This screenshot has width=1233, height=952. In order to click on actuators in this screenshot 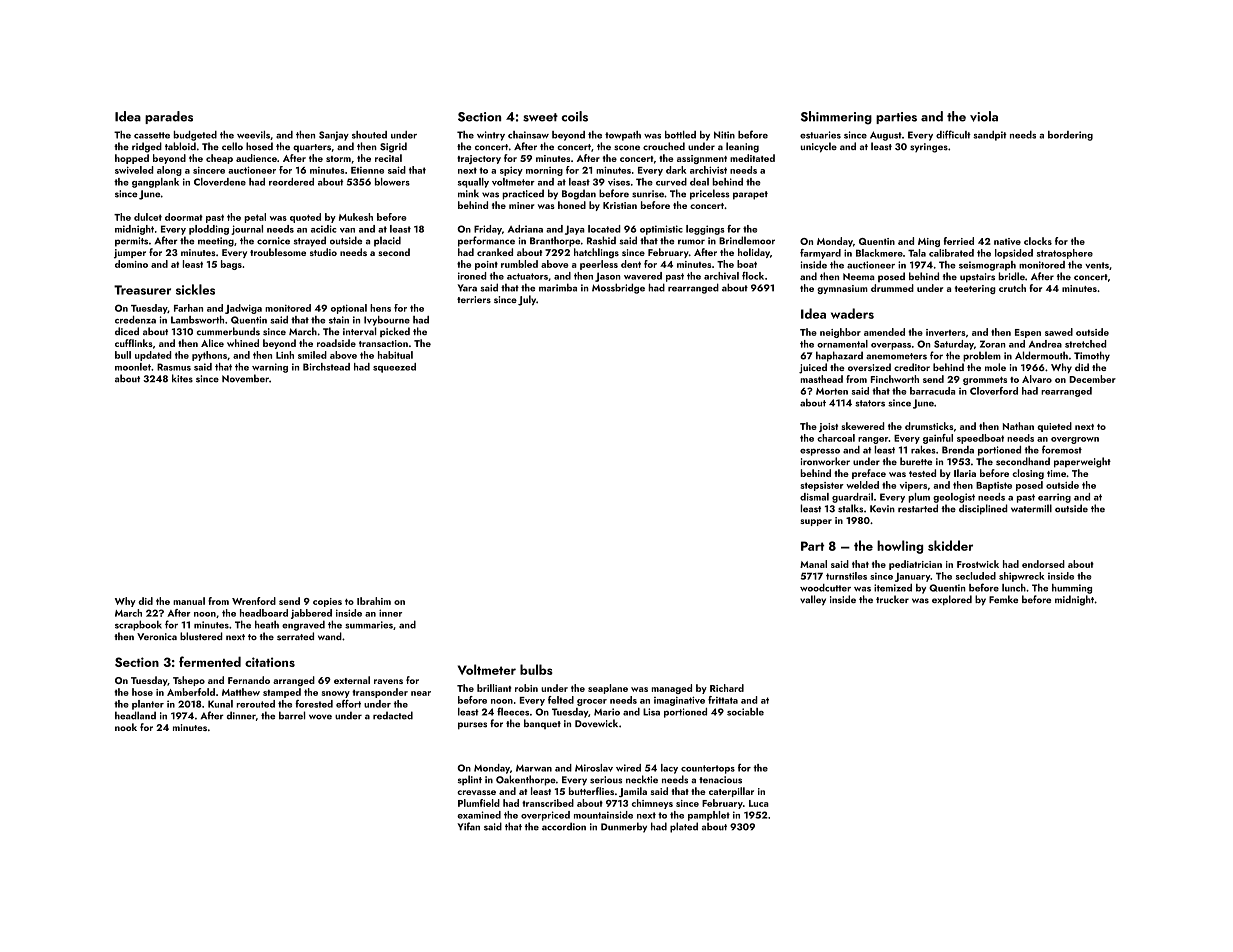, I will do `click(527, 276)`.
